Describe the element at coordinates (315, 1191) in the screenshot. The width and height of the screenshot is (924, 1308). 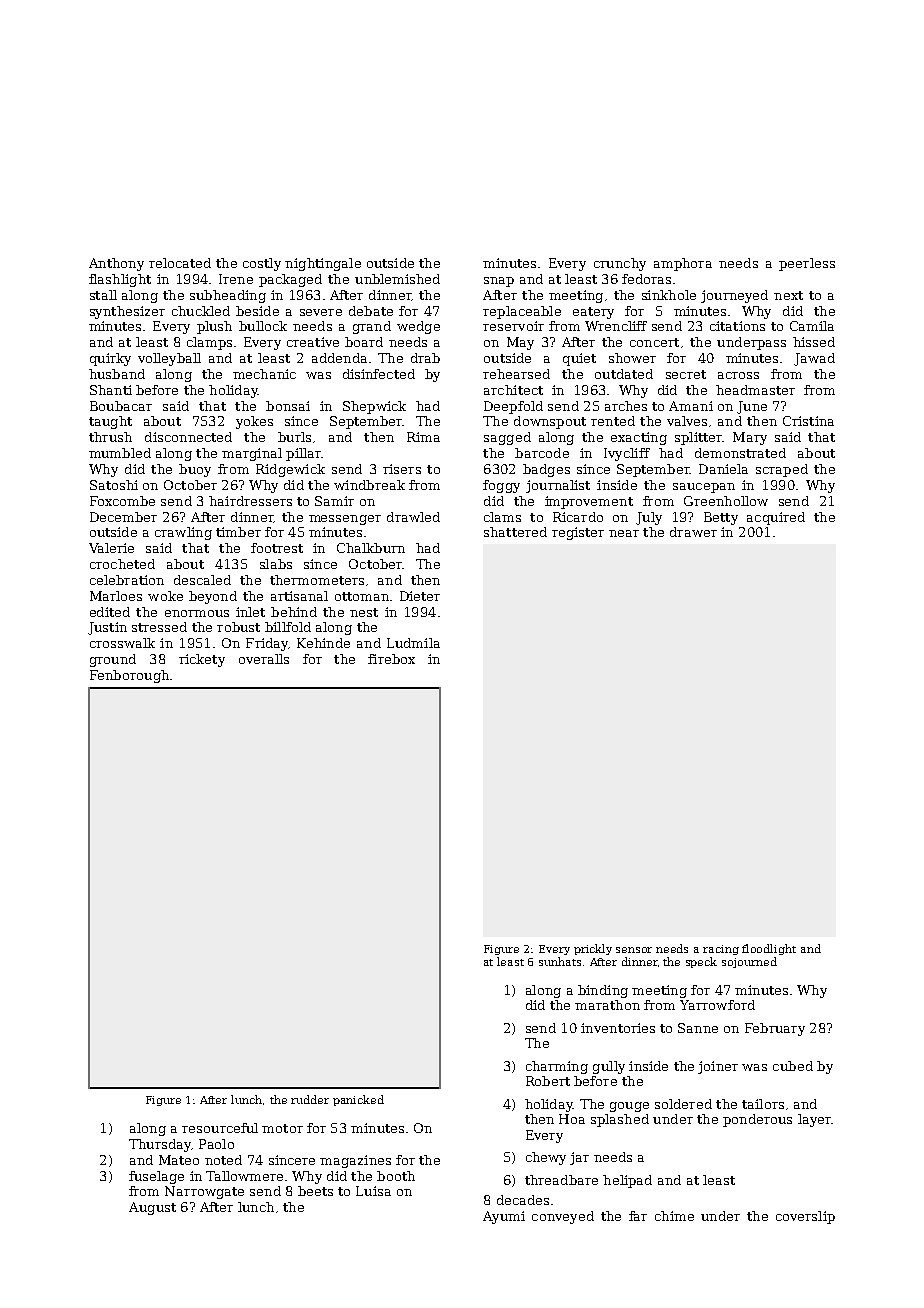
I see `beets` at that location.
